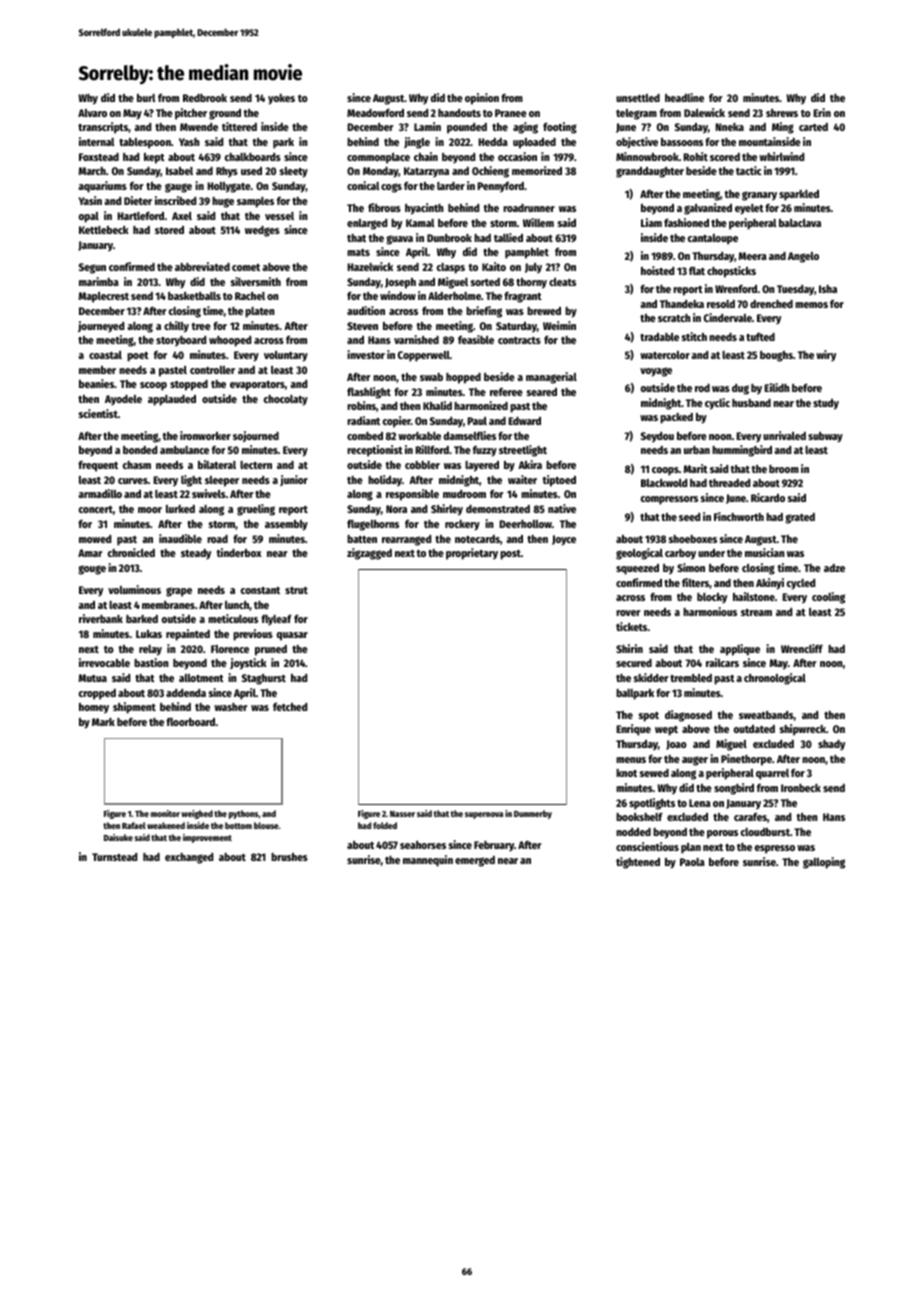 This screenshot has height=1308, width=924. What do you see at coordinates (801, 584) in the screenshot?
I see `cycled` at bounding box center [801, 584].
